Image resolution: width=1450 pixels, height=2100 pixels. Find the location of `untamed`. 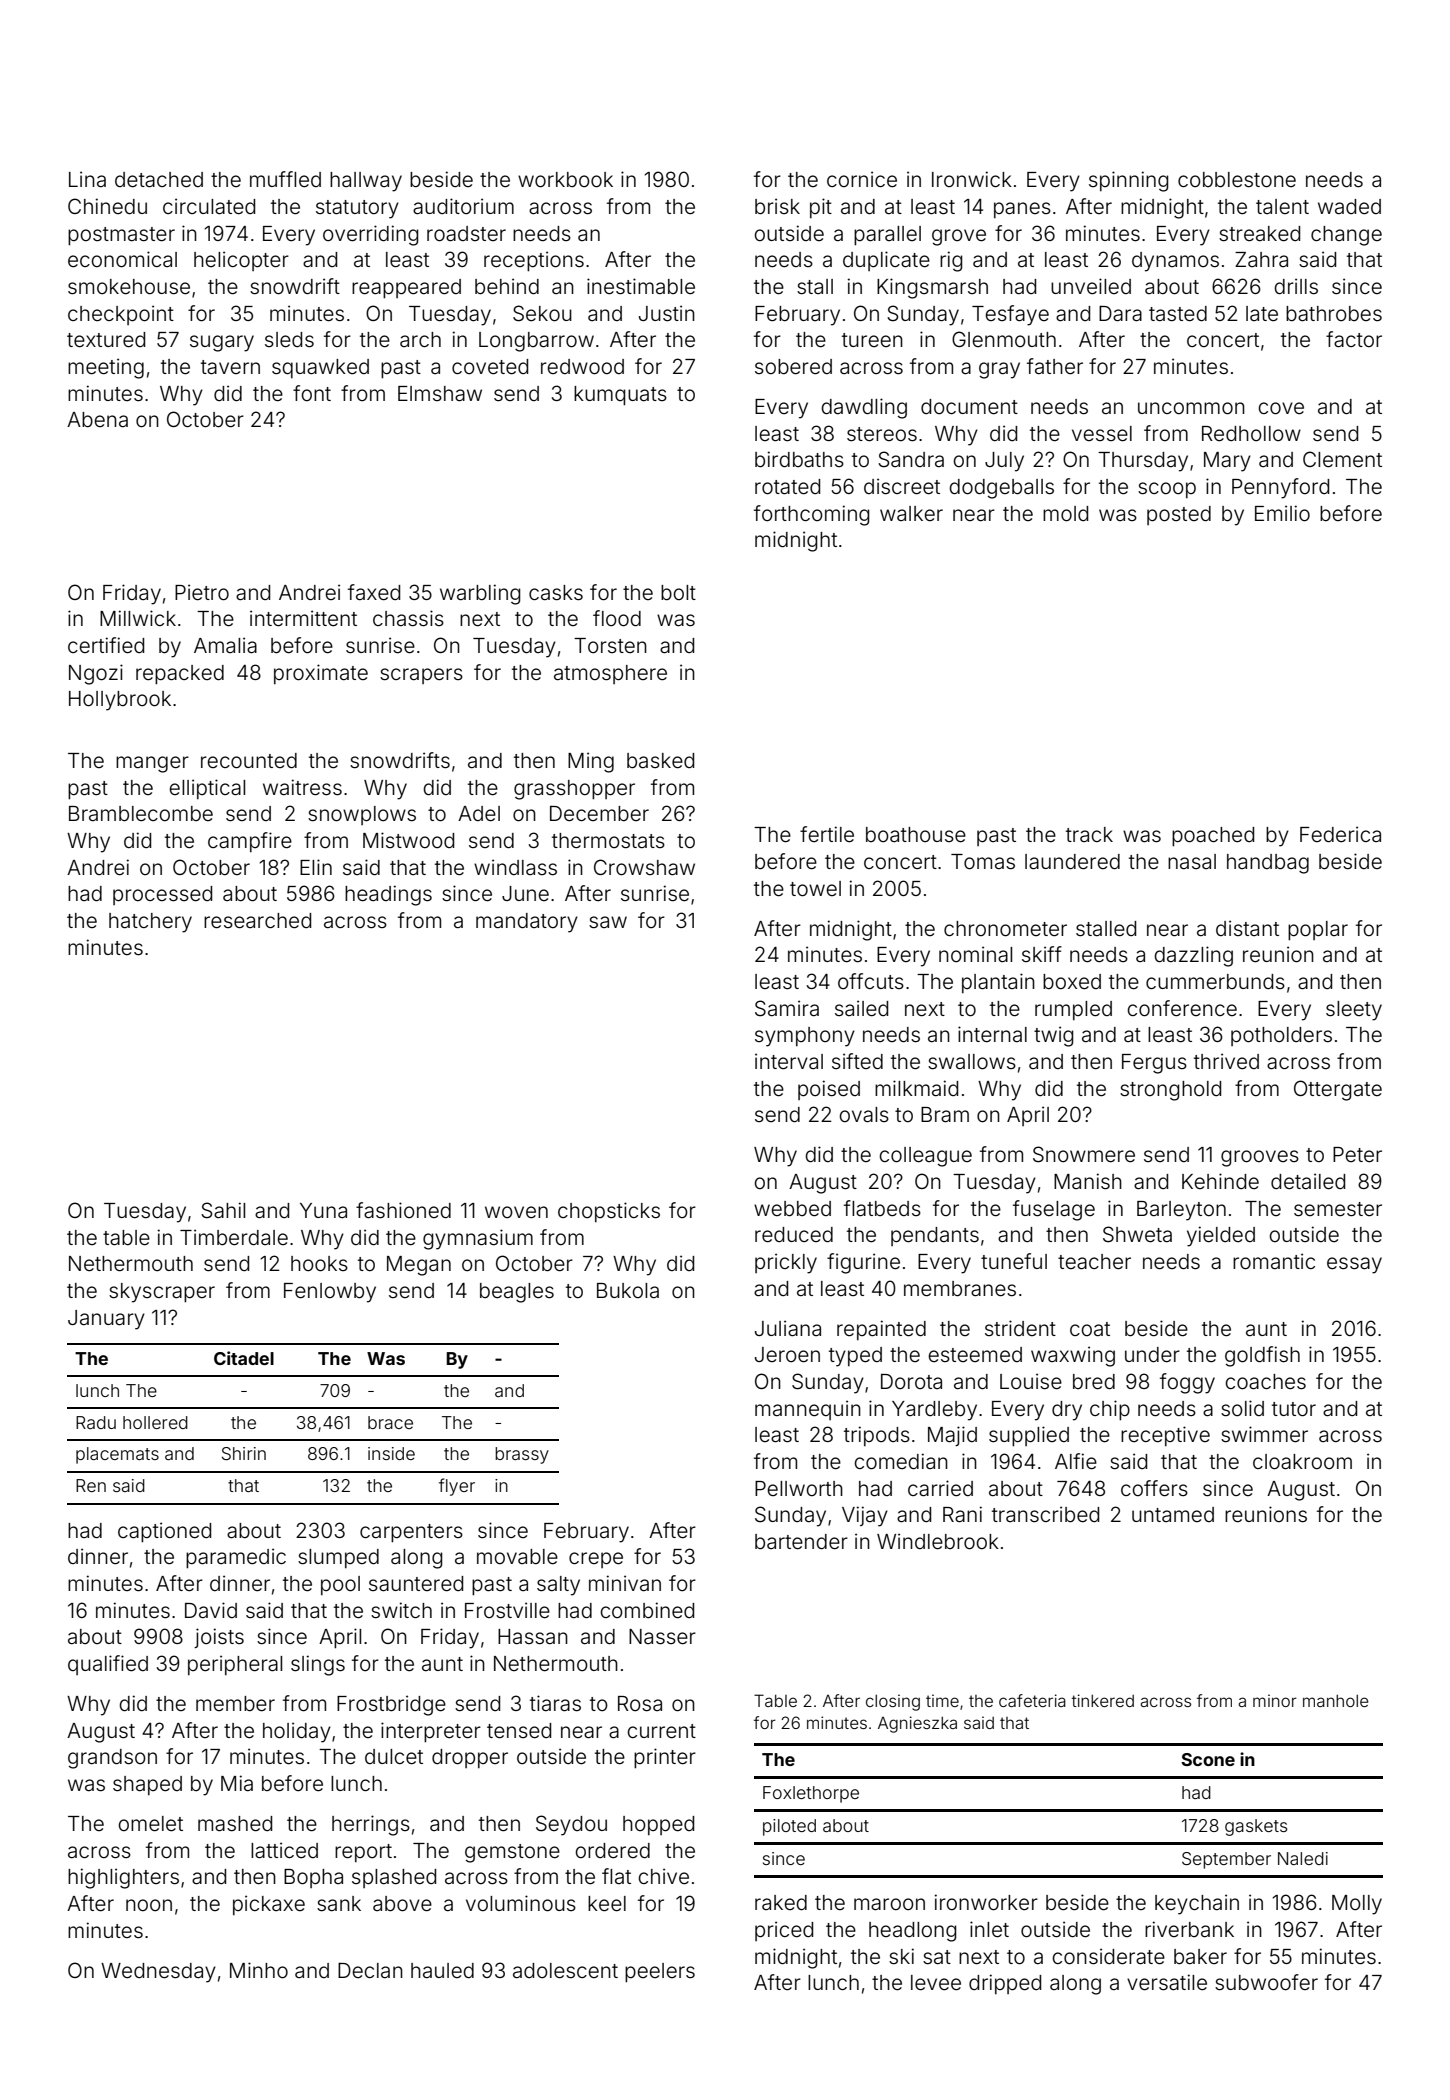

untamed is located at coordinates (1173, 1514).
